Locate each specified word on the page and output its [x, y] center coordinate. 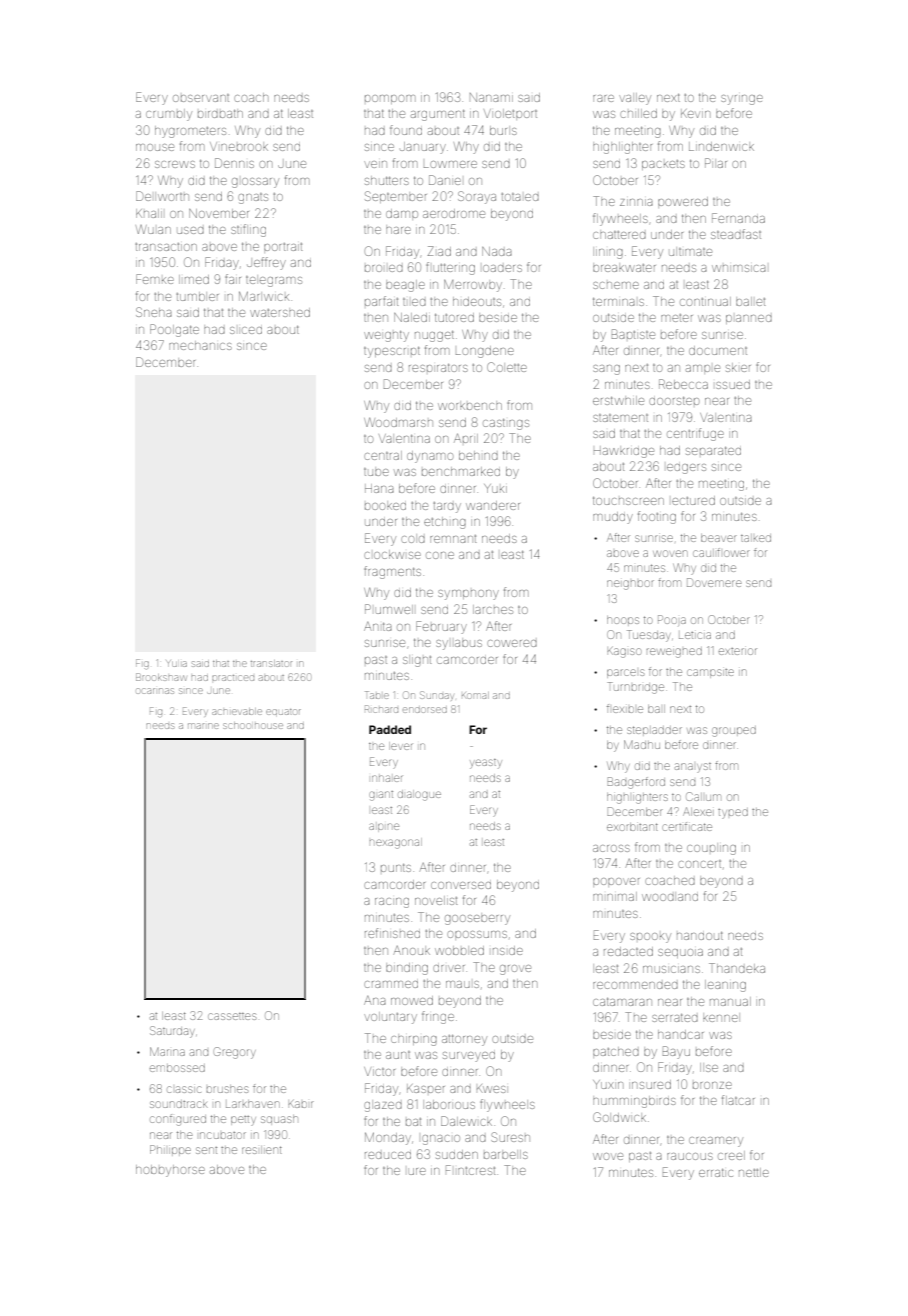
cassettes [232, 1016]
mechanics [200, 345]
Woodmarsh [398, 422]
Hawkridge [624, 452]
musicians [671, 969]
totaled [520, 197]
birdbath [220, 114]
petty [243, 1121]
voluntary [390, 1018]
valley [635, 99]
